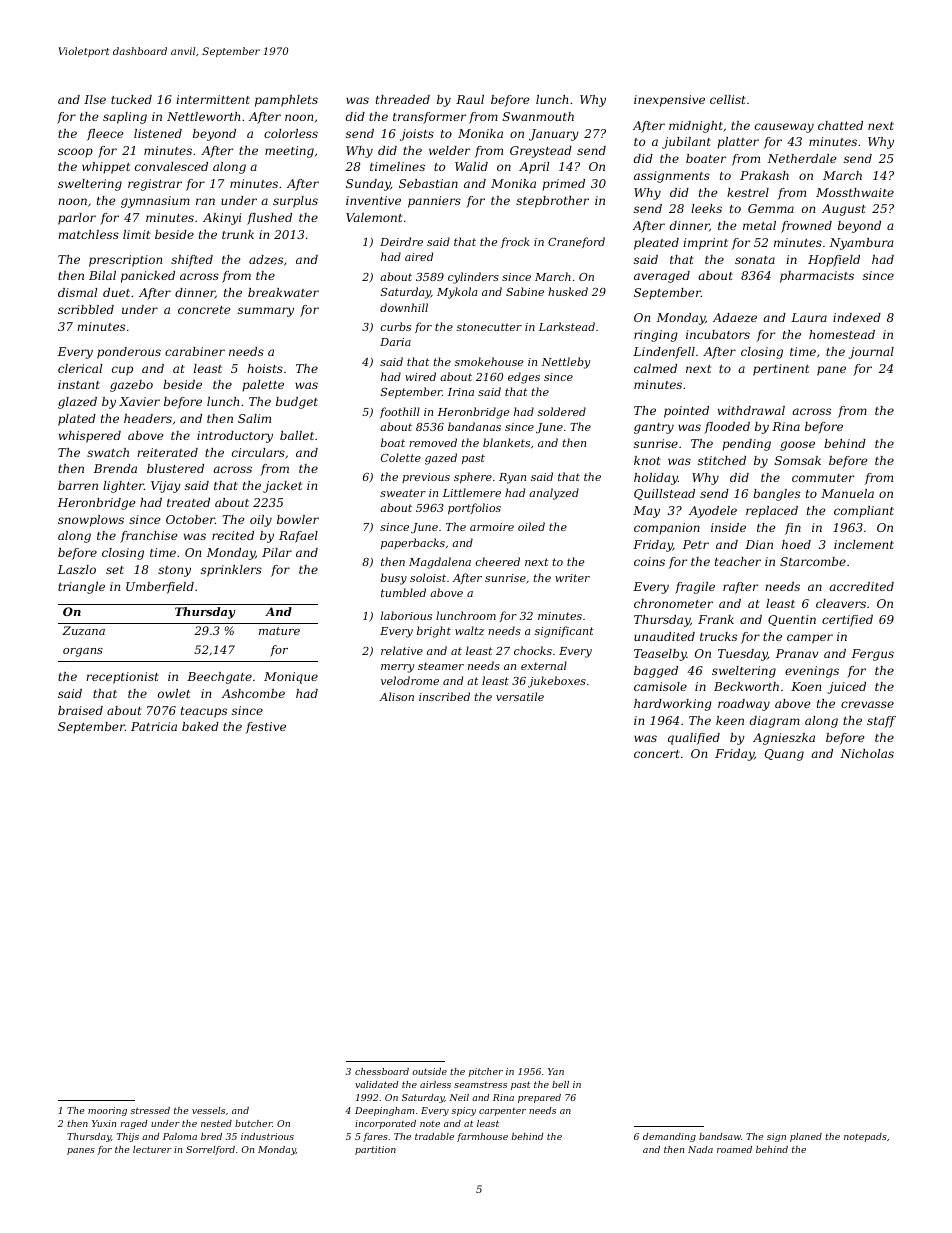 The image size is (952, 1233). What do you see at coordinates (728, 99) in the page?
I see `cellist` at bounding box center [728, 99].
